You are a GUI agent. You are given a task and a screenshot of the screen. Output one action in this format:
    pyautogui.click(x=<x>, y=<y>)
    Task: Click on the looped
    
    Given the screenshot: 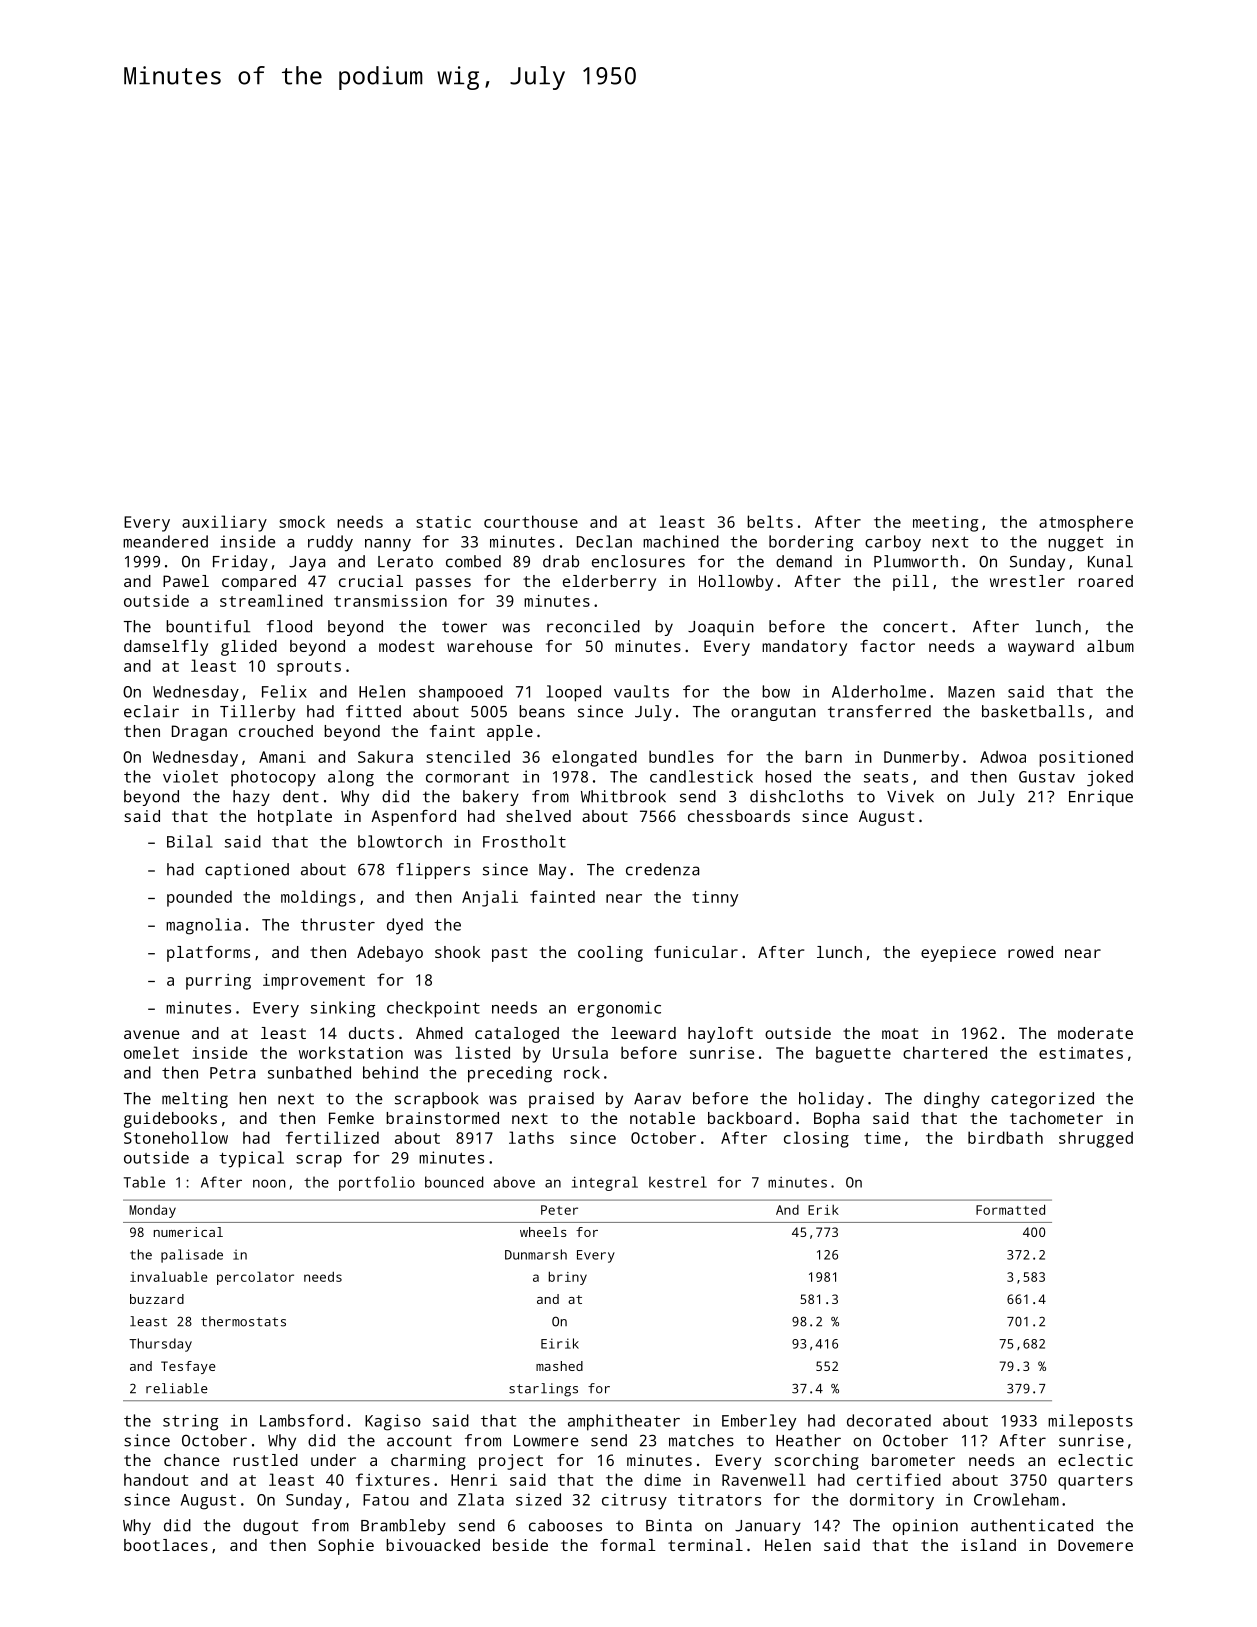 What is the action you would take?
    pyautogui.click(x=573, y=693)
